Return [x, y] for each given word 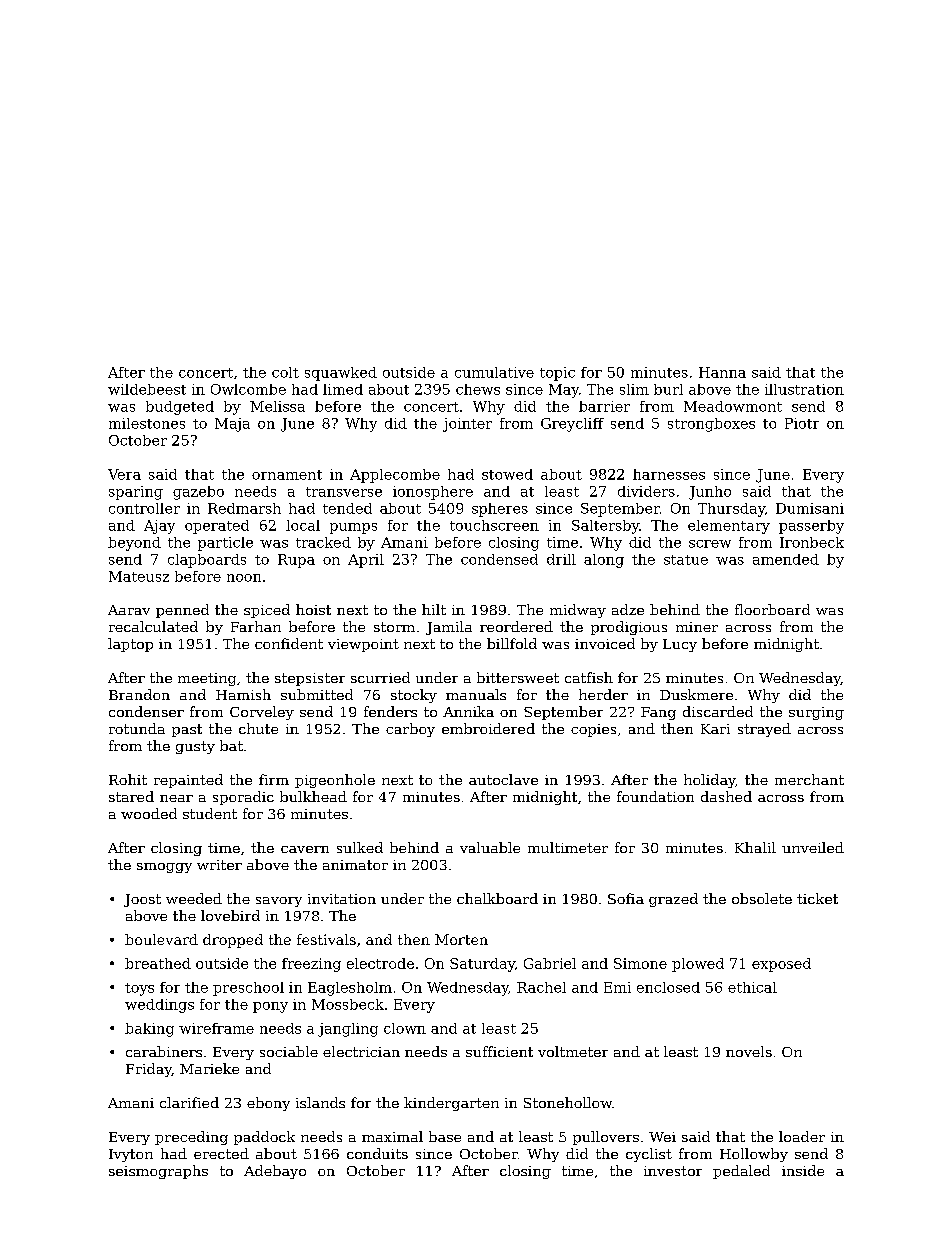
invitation [342, 899]
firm [274, 779]
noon [244, 578]
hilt [434, 609]
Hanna [722, 372]
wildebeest [147, 389]
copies [593, 730]
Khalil [755, 847]
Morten [461, 939]
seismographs [158, 1172]
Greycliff [572, 425]
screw [710, 544]
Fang [658, 713]
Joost [142, 900]
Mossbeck [348, 1004]
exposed [781, 965]
